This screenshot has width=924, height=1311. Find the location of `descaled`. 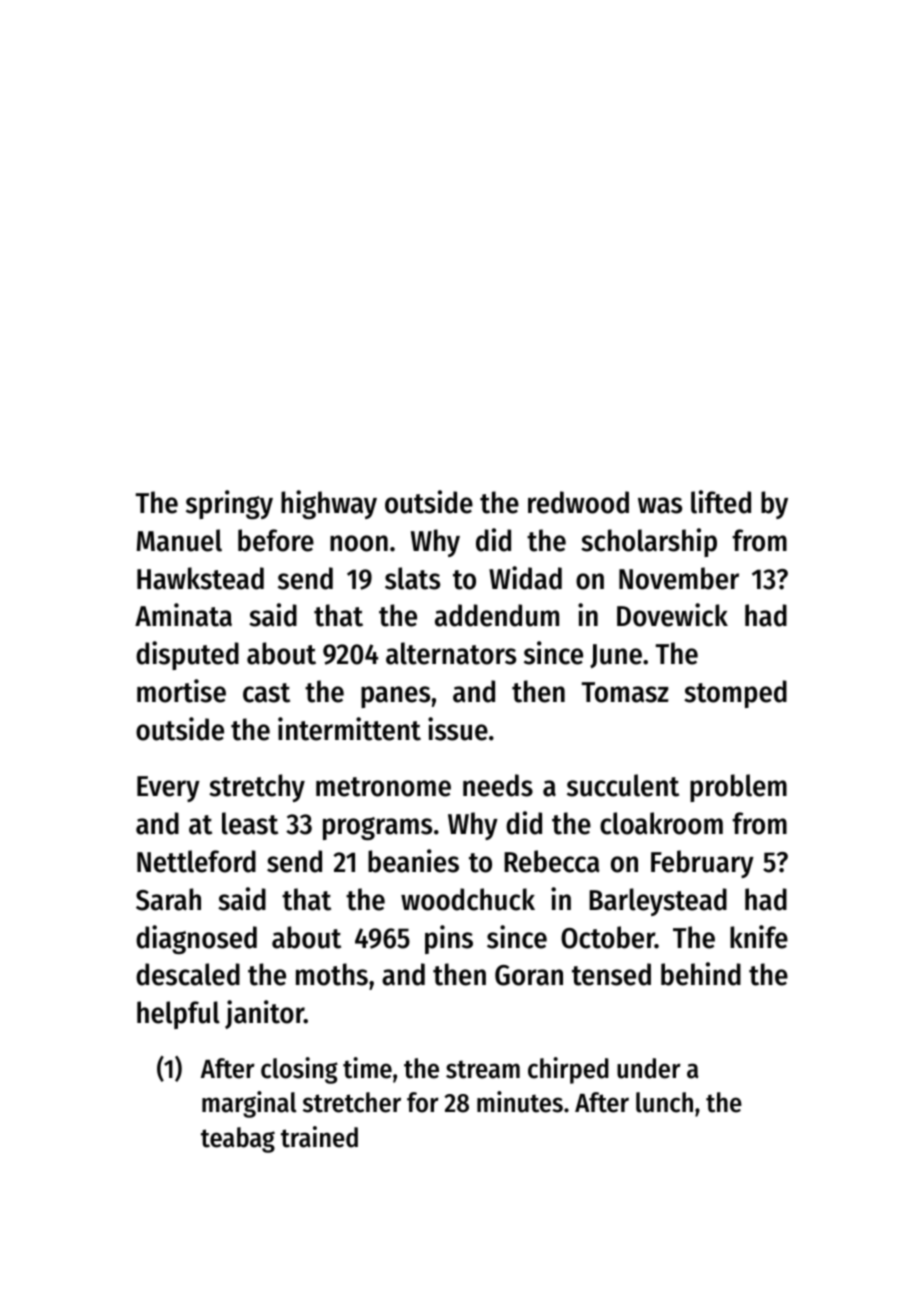

descaled is located at coordinates (188, 974).
